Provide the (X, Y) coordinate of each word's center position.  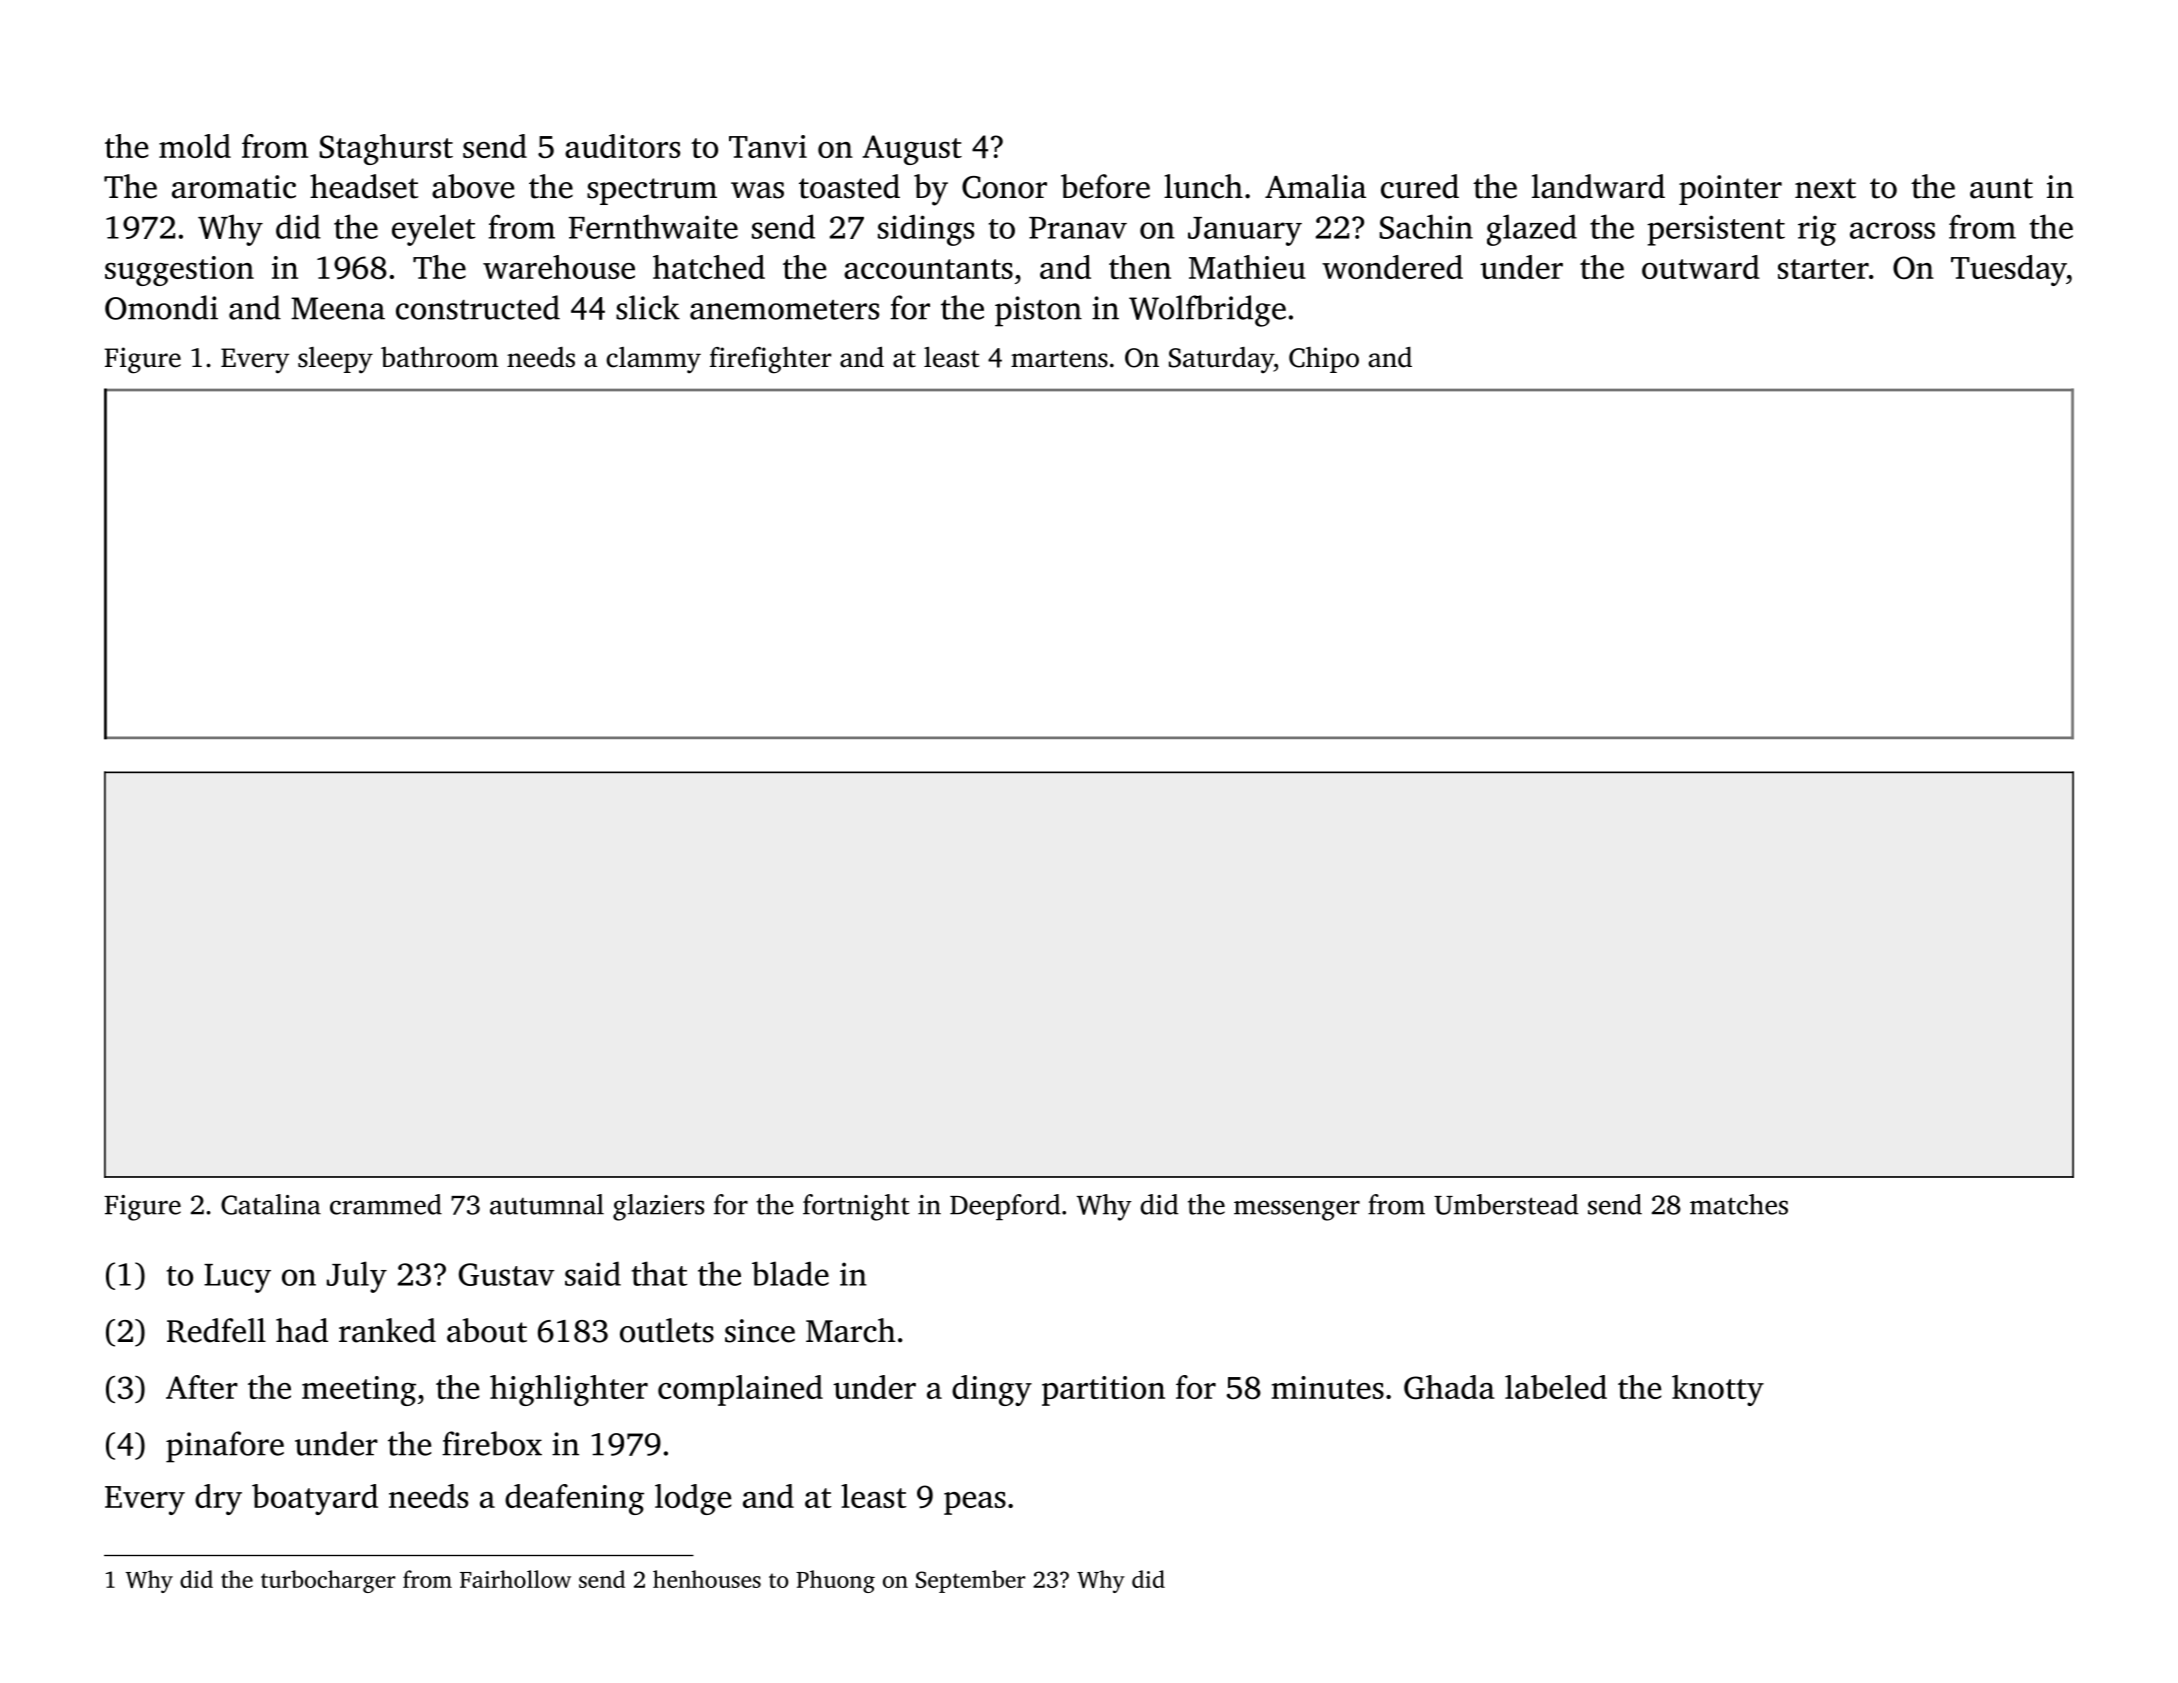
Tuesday (2009, 270)
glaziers (658, 1207)
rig (1817, 230)
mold (195, 146)
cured (1420, 186)
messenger (1297, 1210)
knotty (1718, 1390)
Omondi (161, 307)
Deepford (1005, 1207)
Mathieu (1247, 267)
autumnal (547, 1204)
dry (218, 1499)
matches (1739, 1204)
